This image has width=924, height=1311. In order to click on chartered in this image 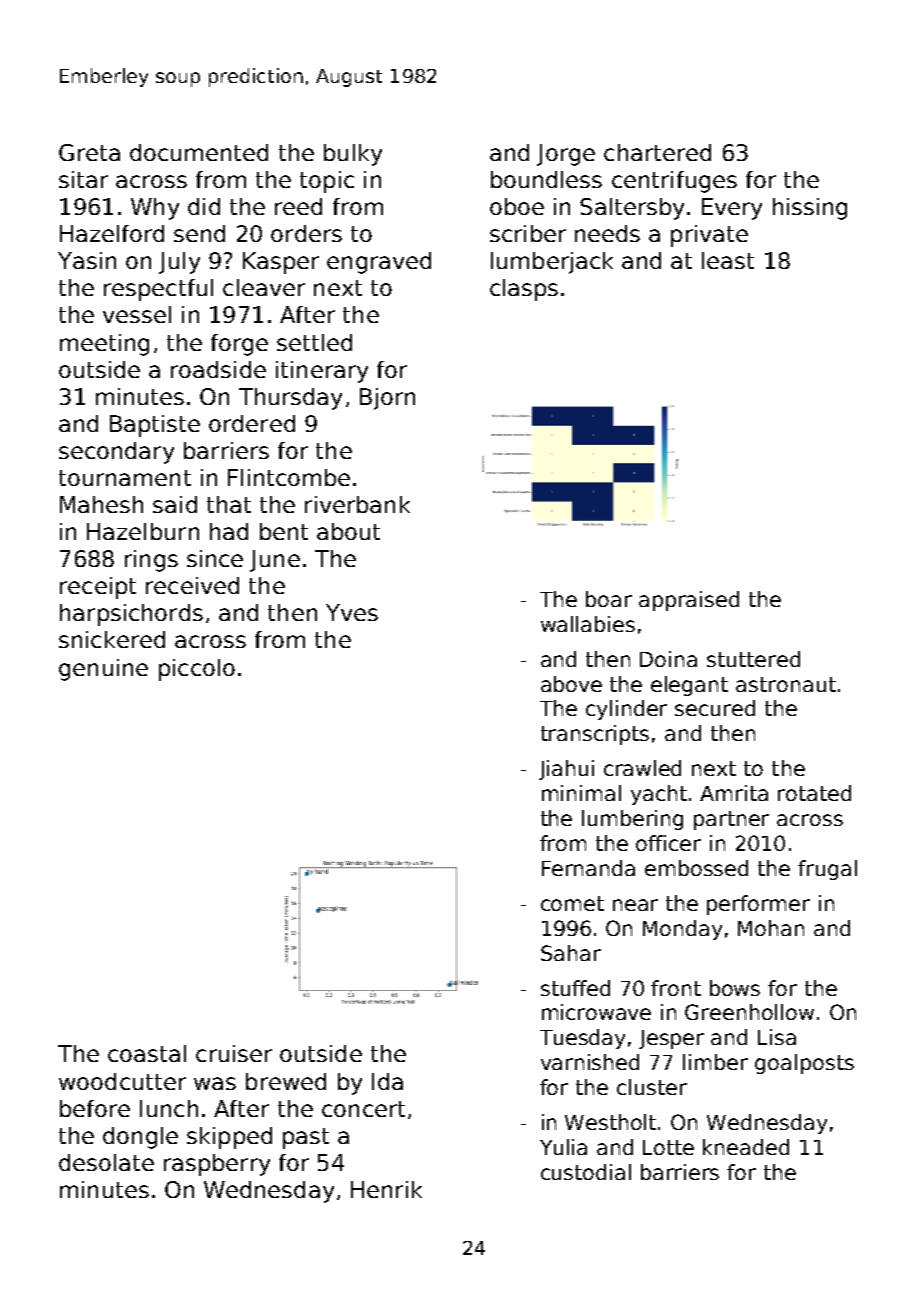, I will do `click(657, 152)`.
